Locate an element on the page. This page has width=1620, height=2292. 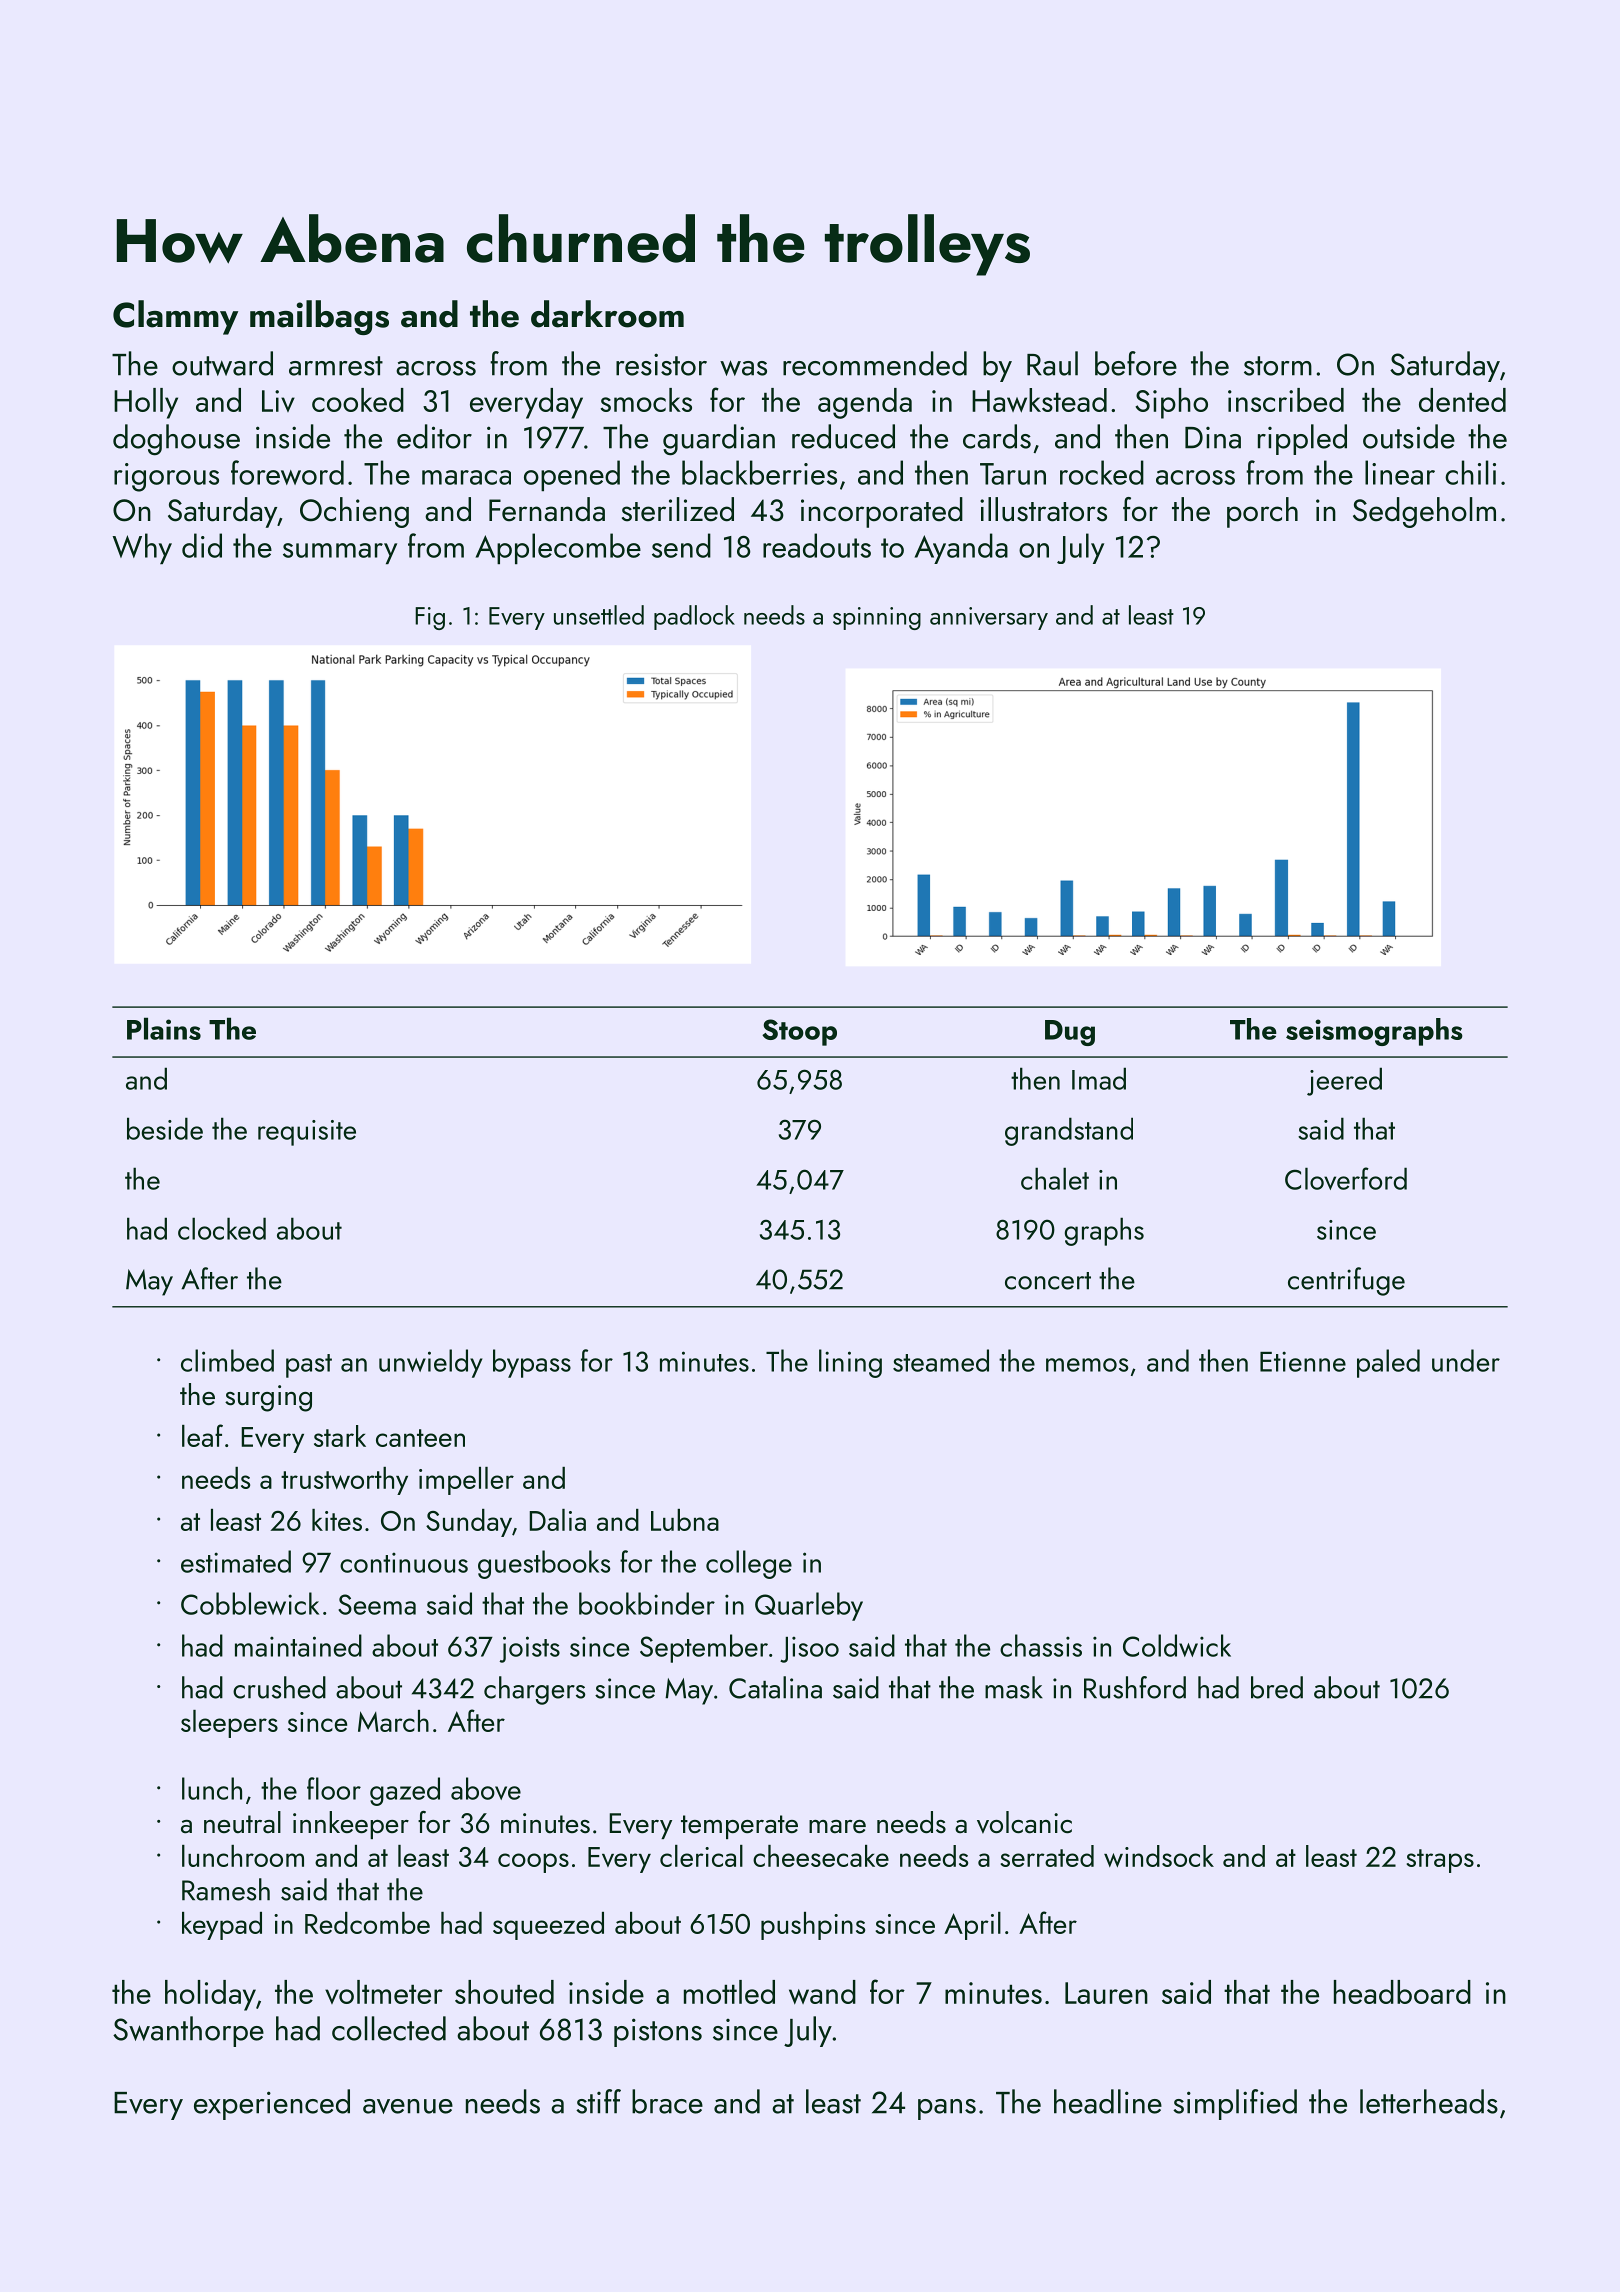
requisite is located at coordinates (307, 1133).
